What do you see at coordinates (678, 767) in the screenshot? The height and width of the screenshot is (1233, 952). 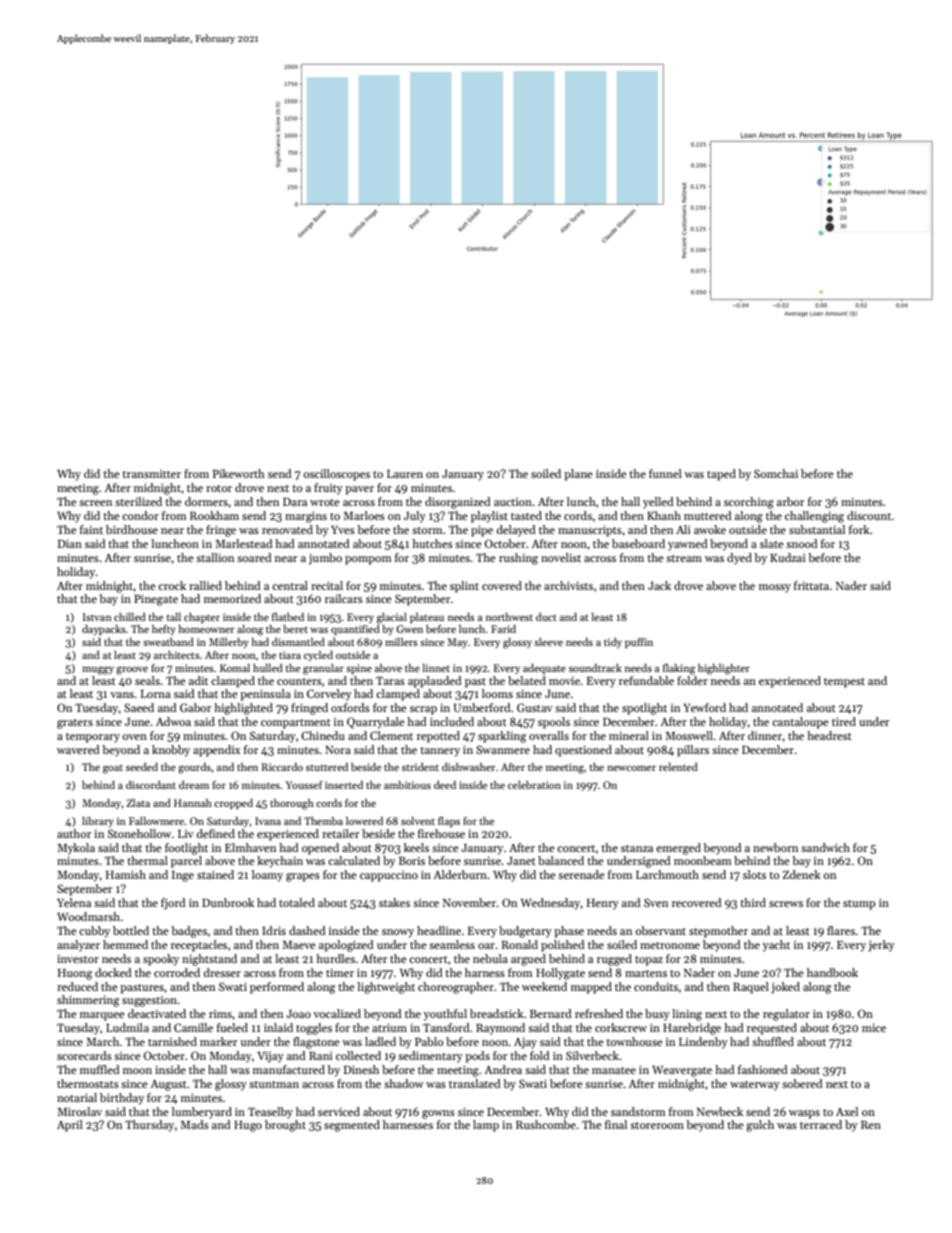 I see `relented` at bounding box center [678, 767].
